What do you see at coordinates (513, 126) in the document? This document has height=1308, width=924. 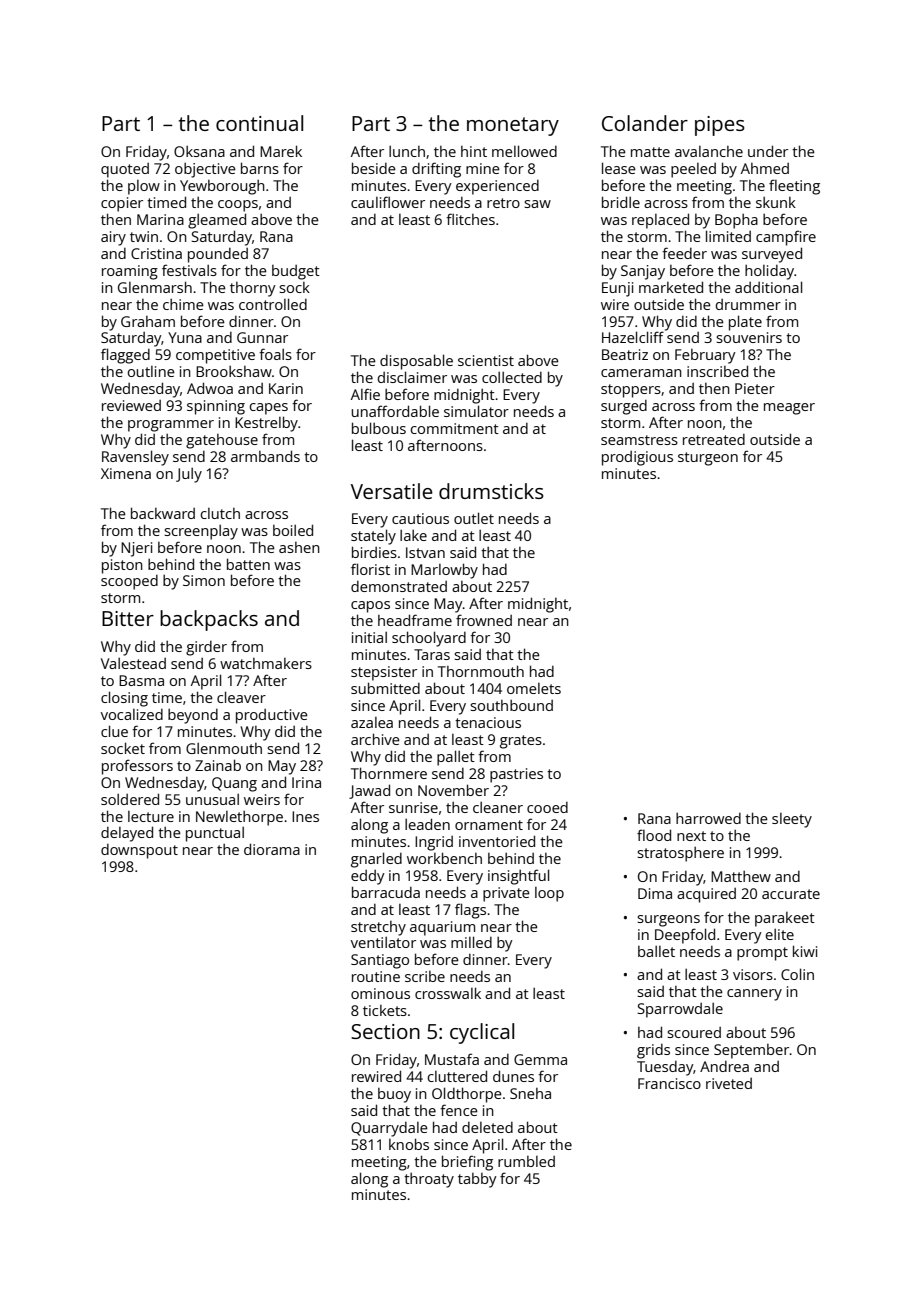 I see `monetary` at bounding box center [513, 126].
